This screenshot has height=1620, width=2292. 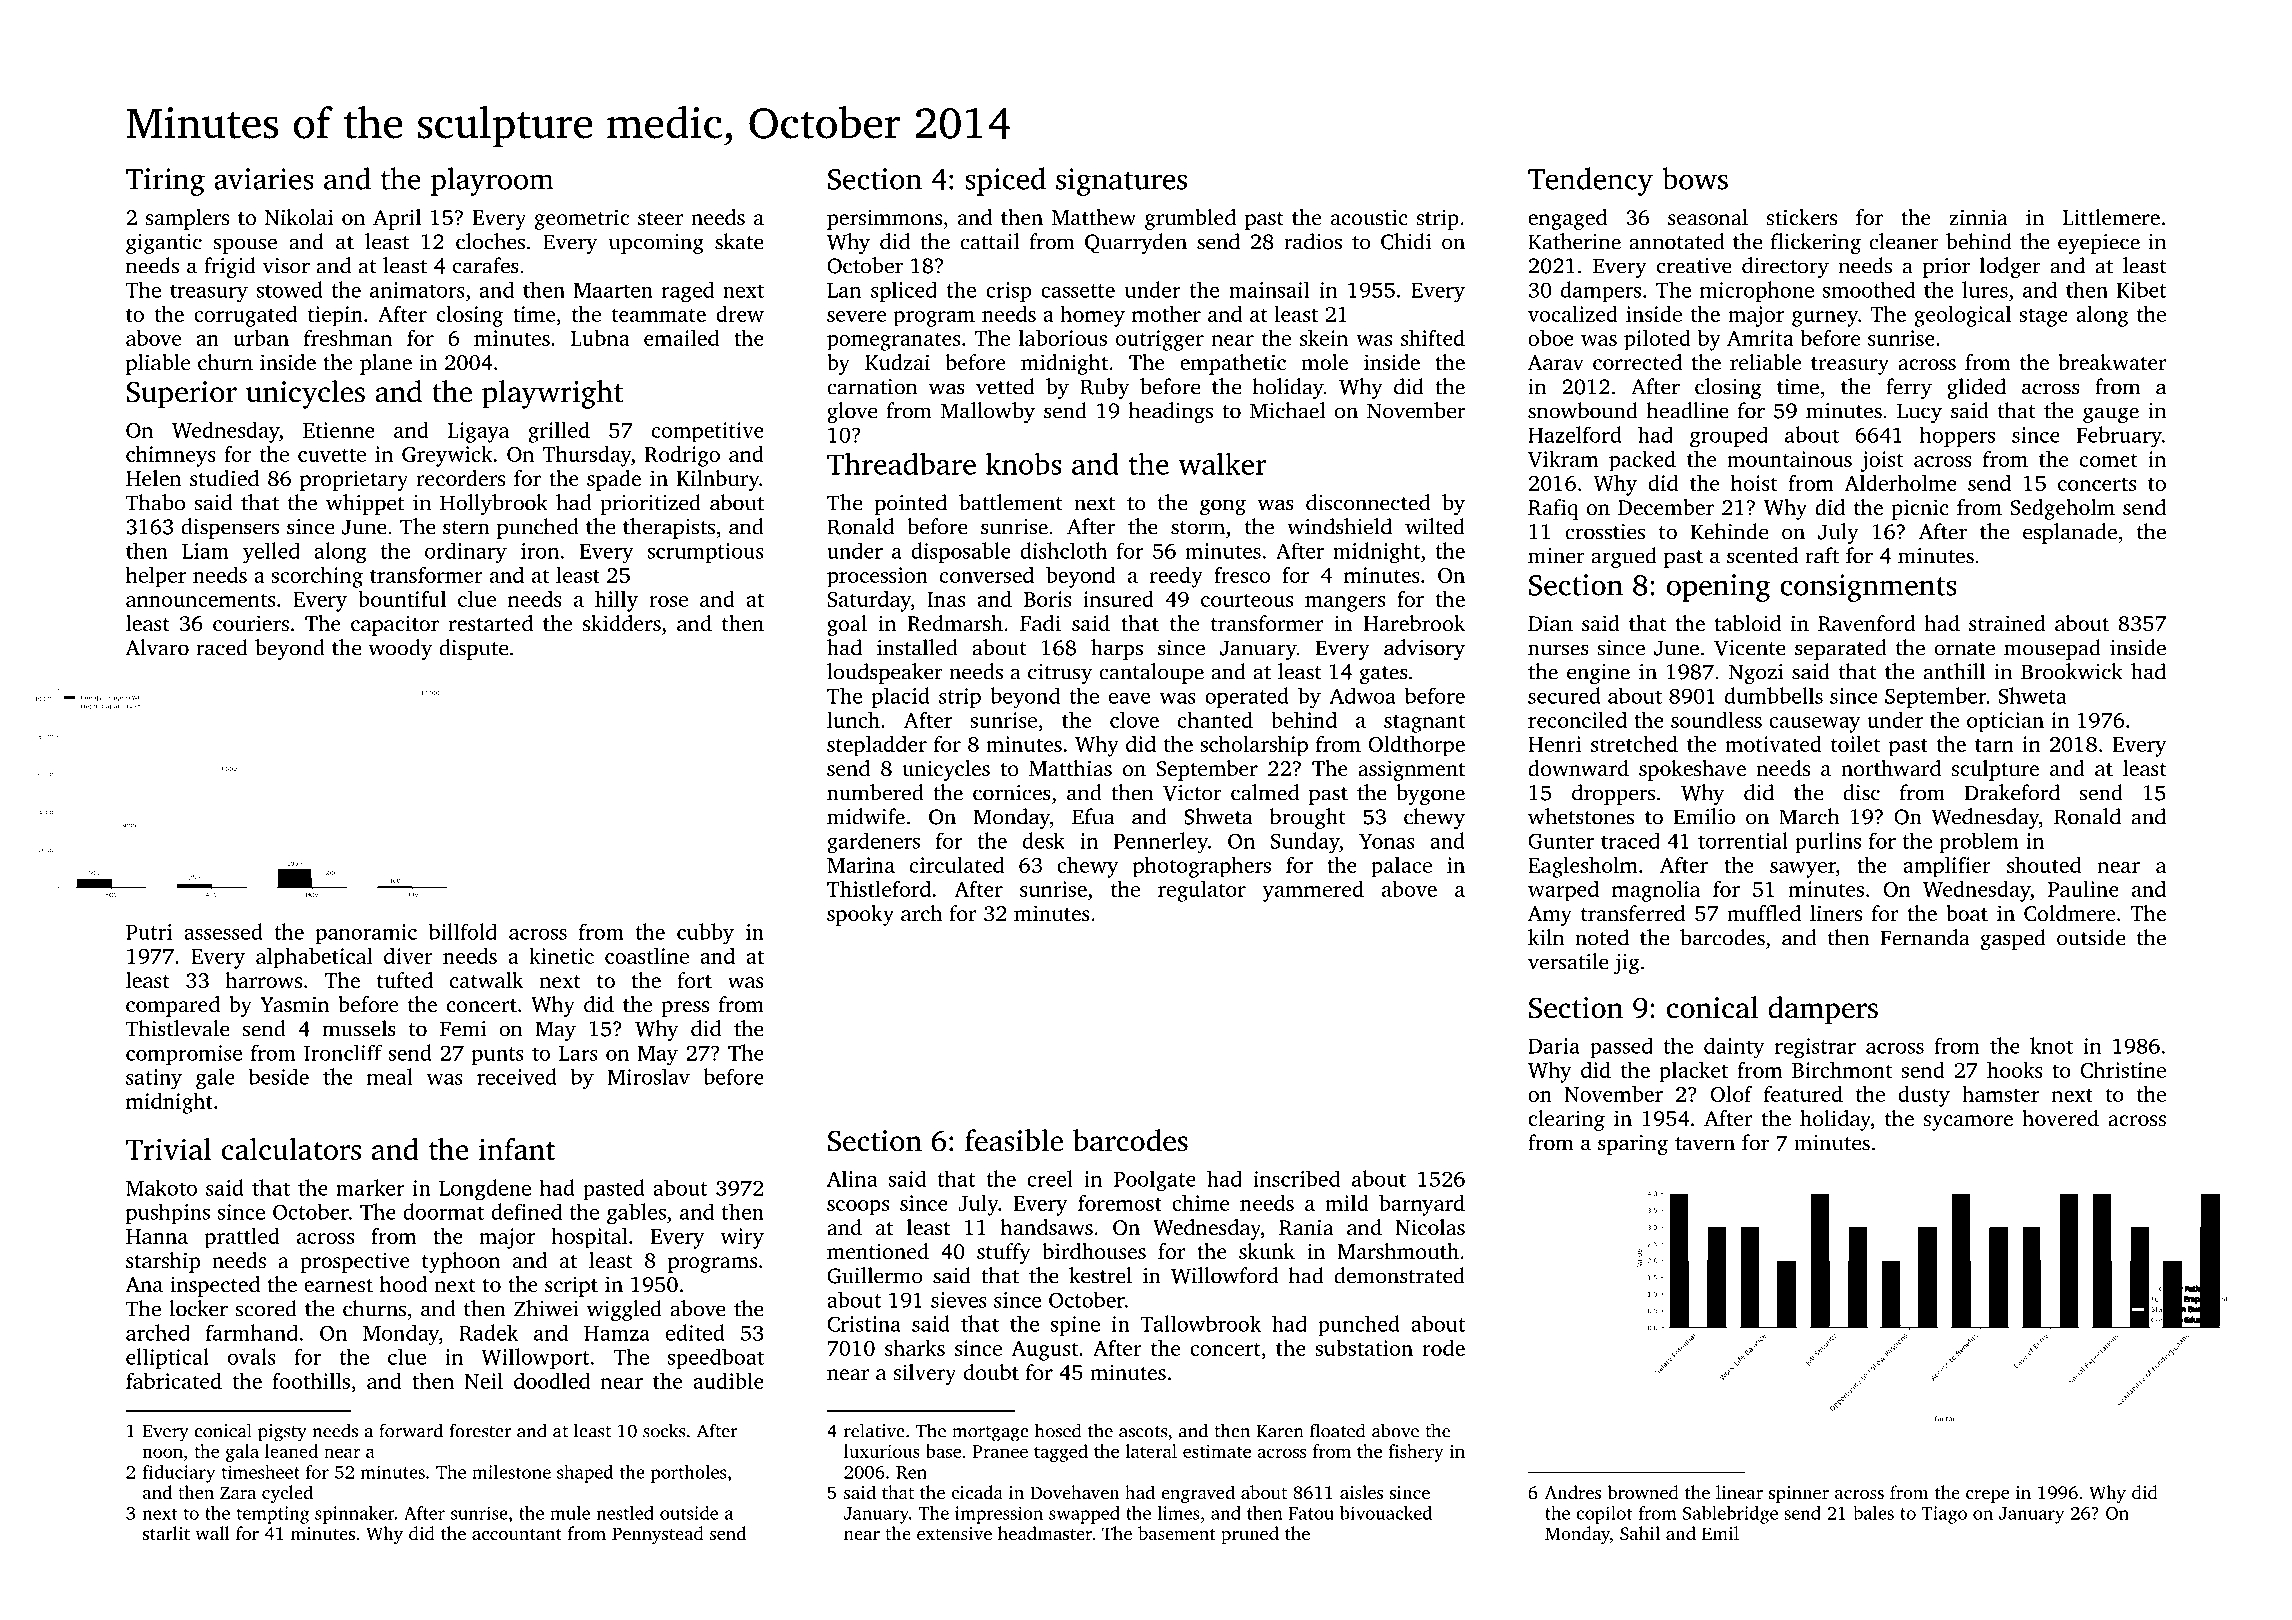 I want to click on acoustic, so click(x=1369, y=217).
